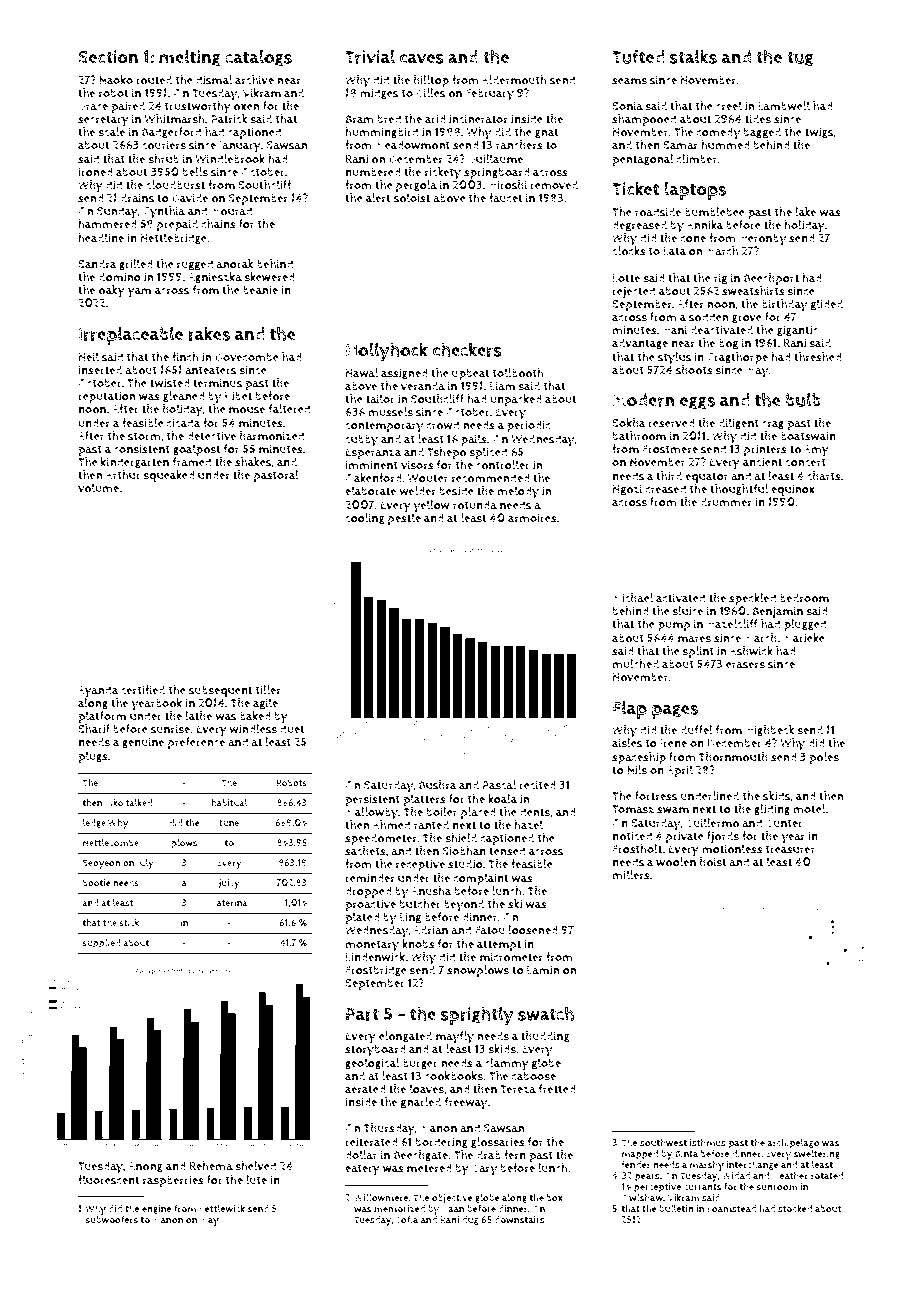 The height and width of the page is (1308, 924). What do you see at coordinates (362, 373) in the page?
I see `Nawal` at bounding box center [362, 373].
